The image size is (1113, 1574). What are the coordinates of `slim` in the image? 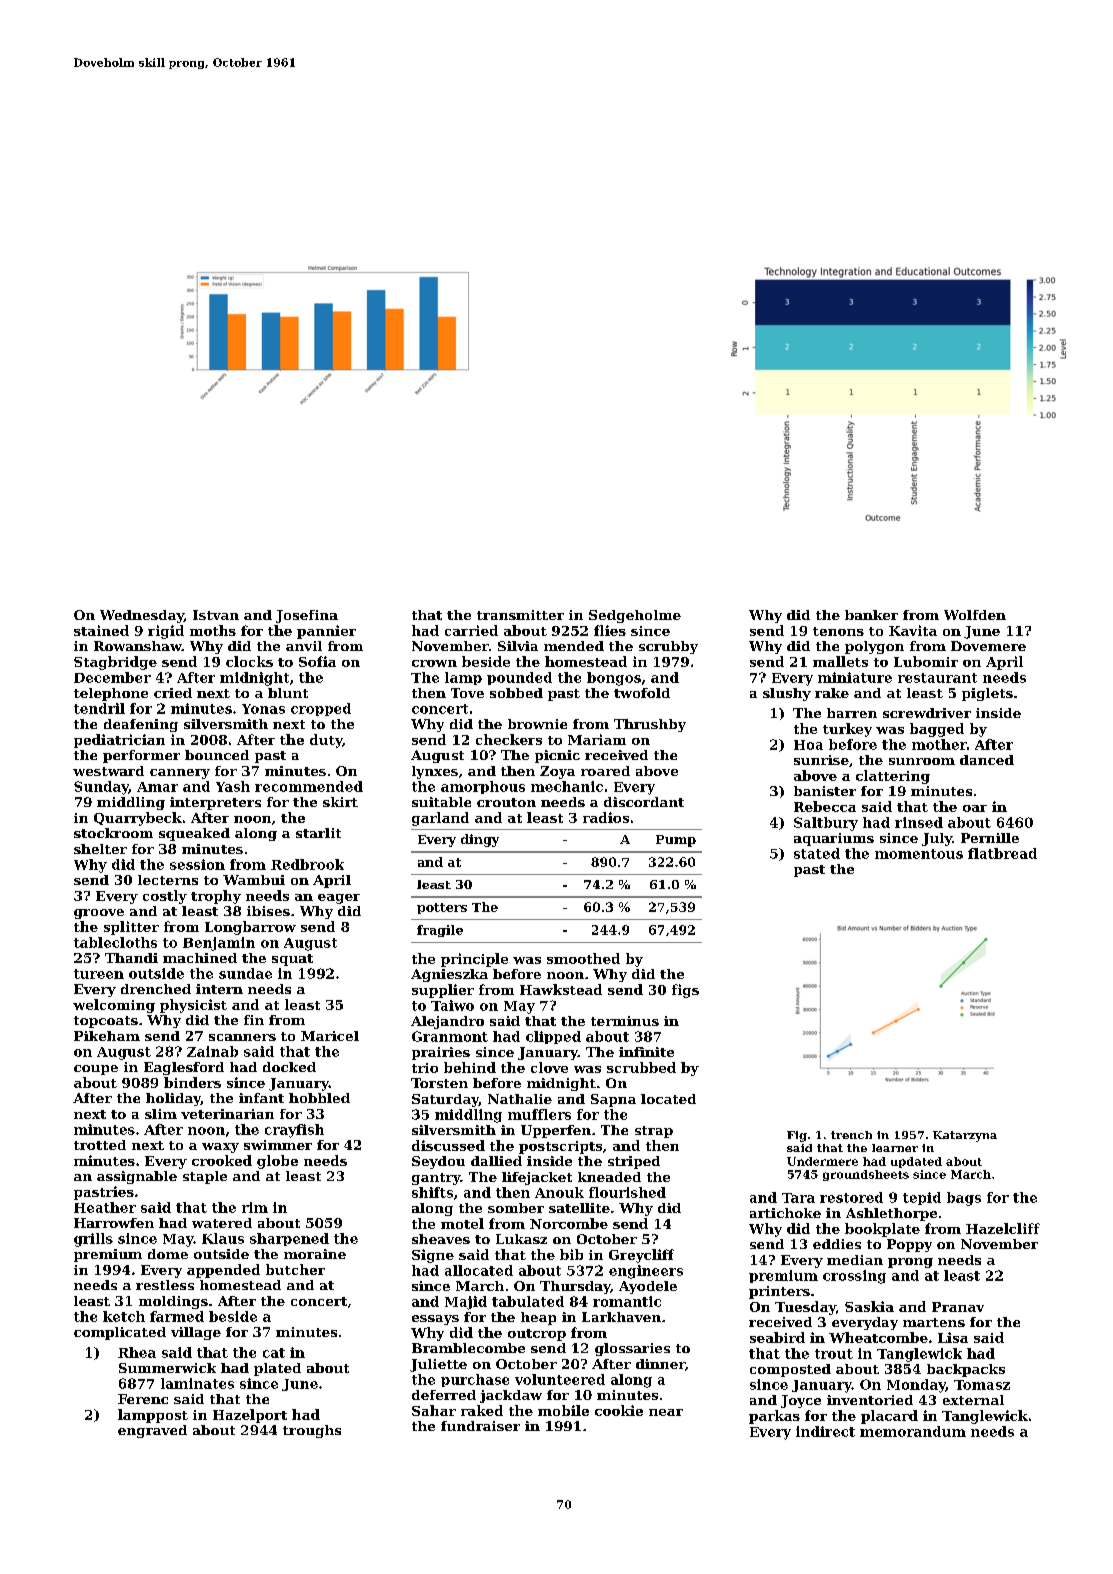 It's located at (161, 1114).
